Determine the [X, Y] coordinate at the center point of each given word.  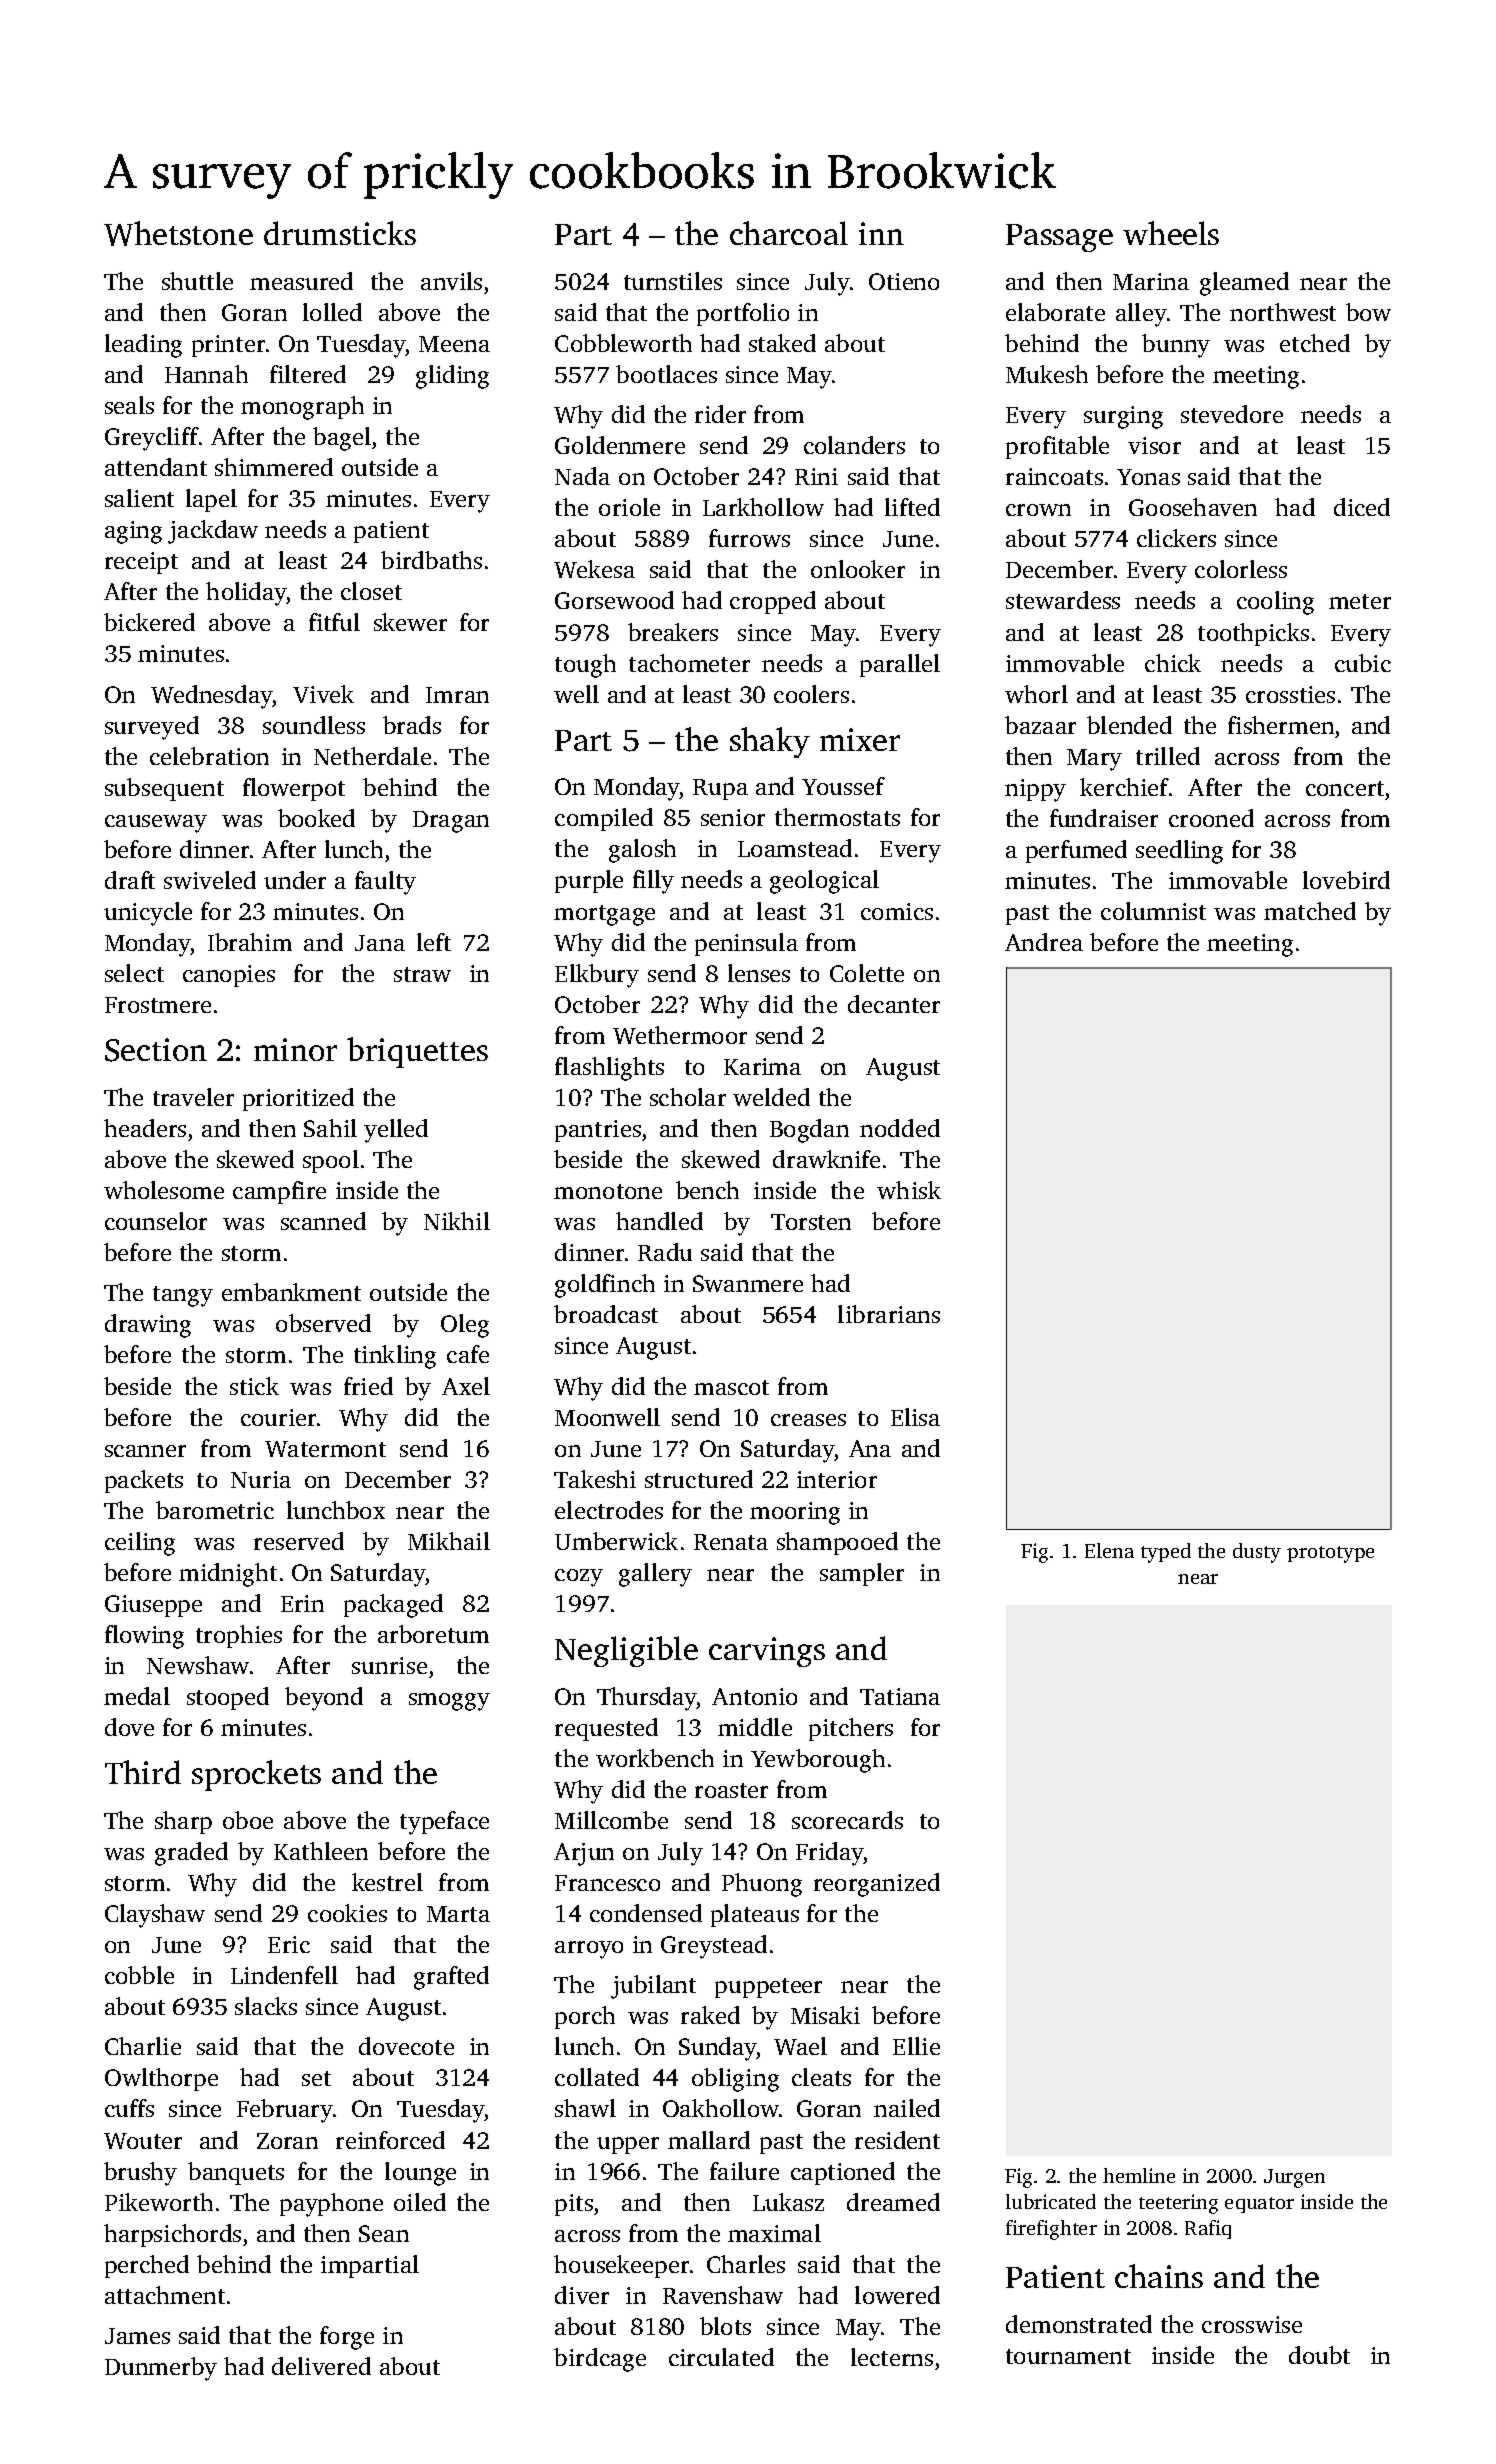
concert [1345, 788]
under [295, 880]
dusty [1257, 1553]
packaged [393, 1606]
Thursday [647, 1699]
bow [1368, 312]
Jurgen [1294, 2178]
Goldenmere [620, 445]
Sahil [330, 1128]
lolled [332, 312]
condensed [646, 1913]
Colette [867, 973]
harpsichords [172, 2235]
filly [653, 882]
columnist [1153, 911]
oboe [248, 1820]
